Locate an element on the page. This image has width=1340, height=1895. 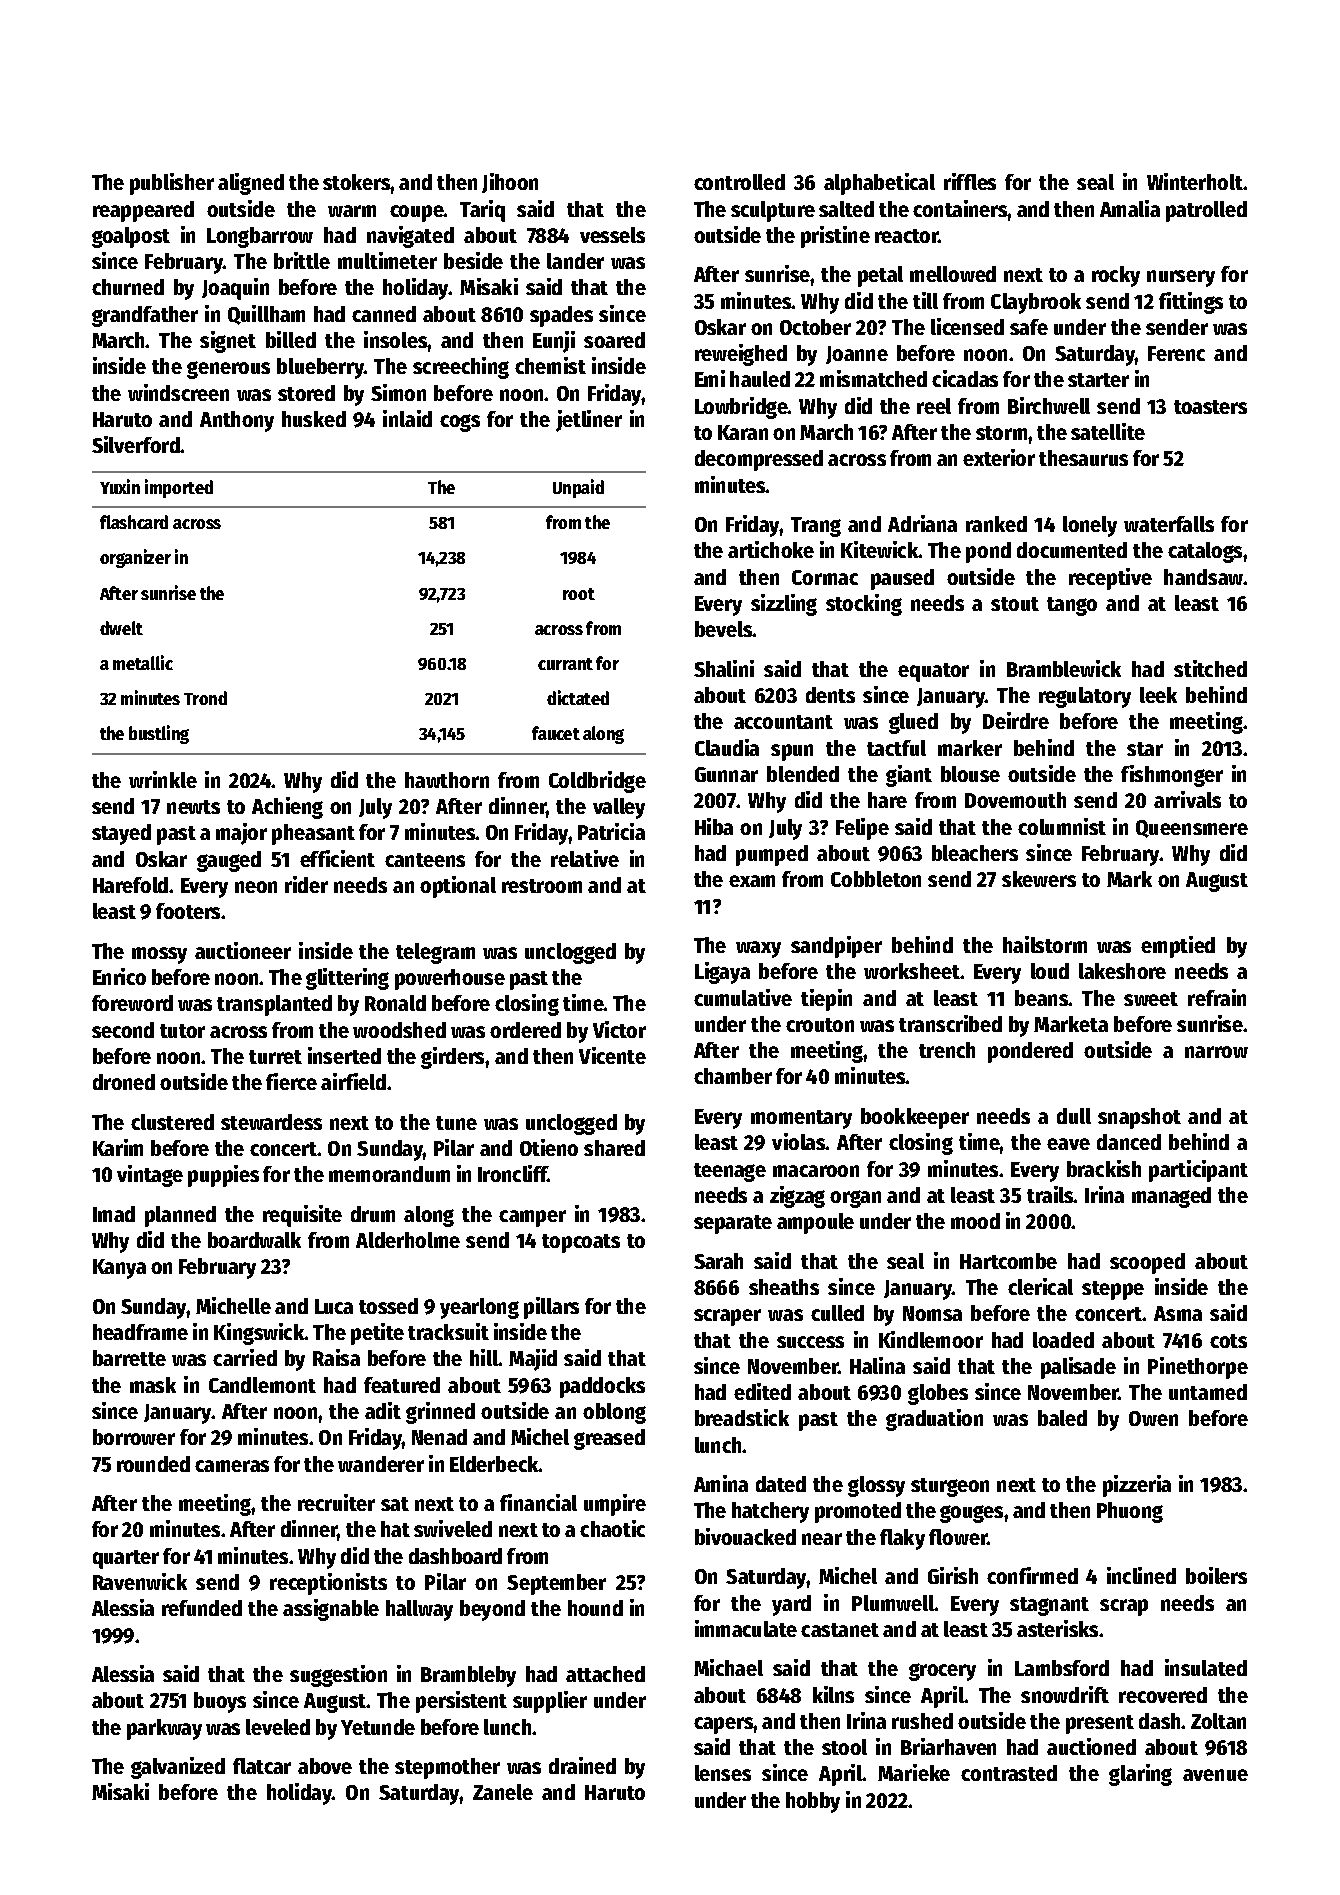
tune is located at coordinates (456, 1123).
